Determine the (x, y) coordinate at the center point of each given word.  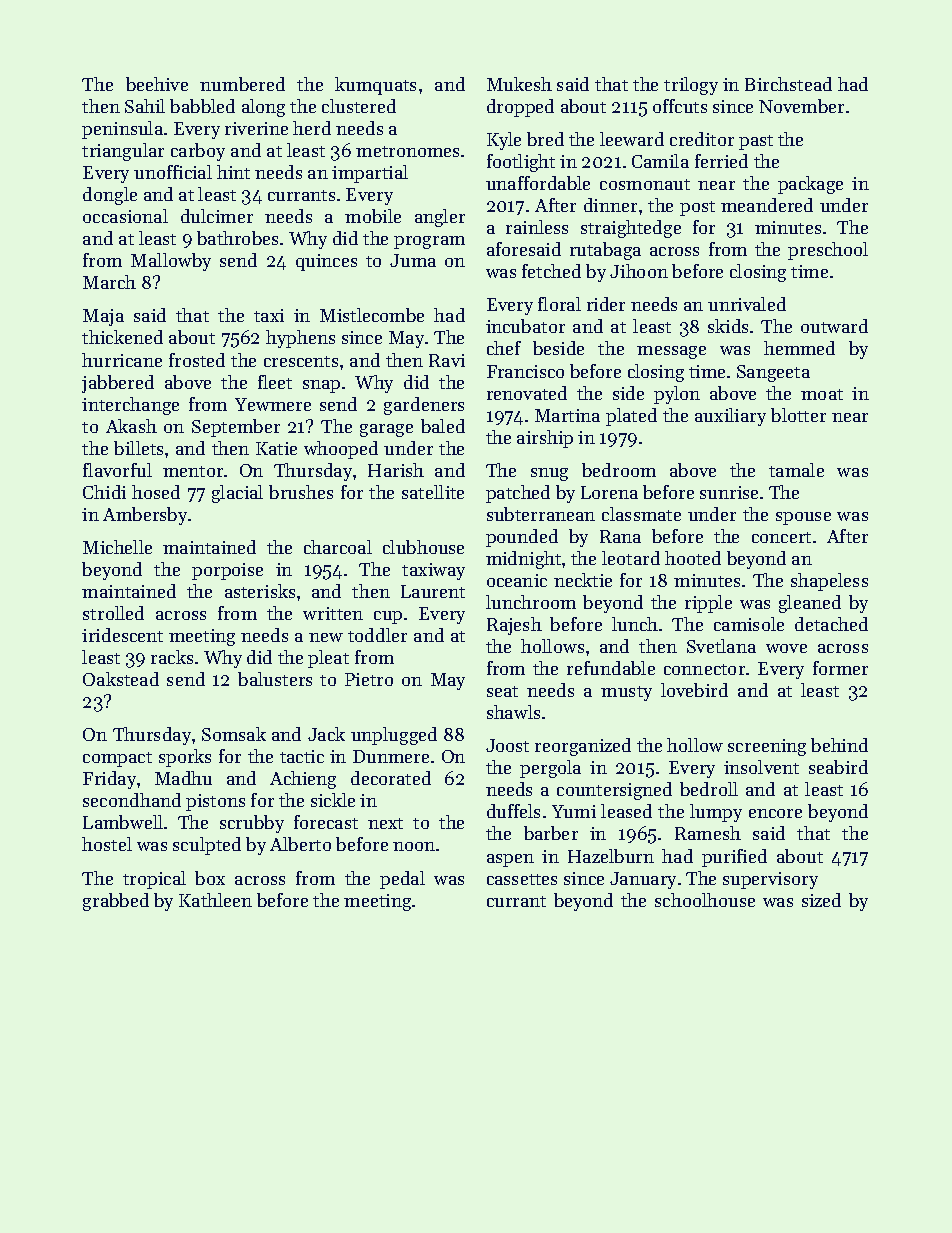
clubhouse (423, 547)
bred (545, 139)
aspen (510, 860)
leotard (631, 558)
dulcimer (217, 216)
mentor (193, 471)
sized (821, 900)
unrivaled (747, 304)
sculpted (207, 846)
